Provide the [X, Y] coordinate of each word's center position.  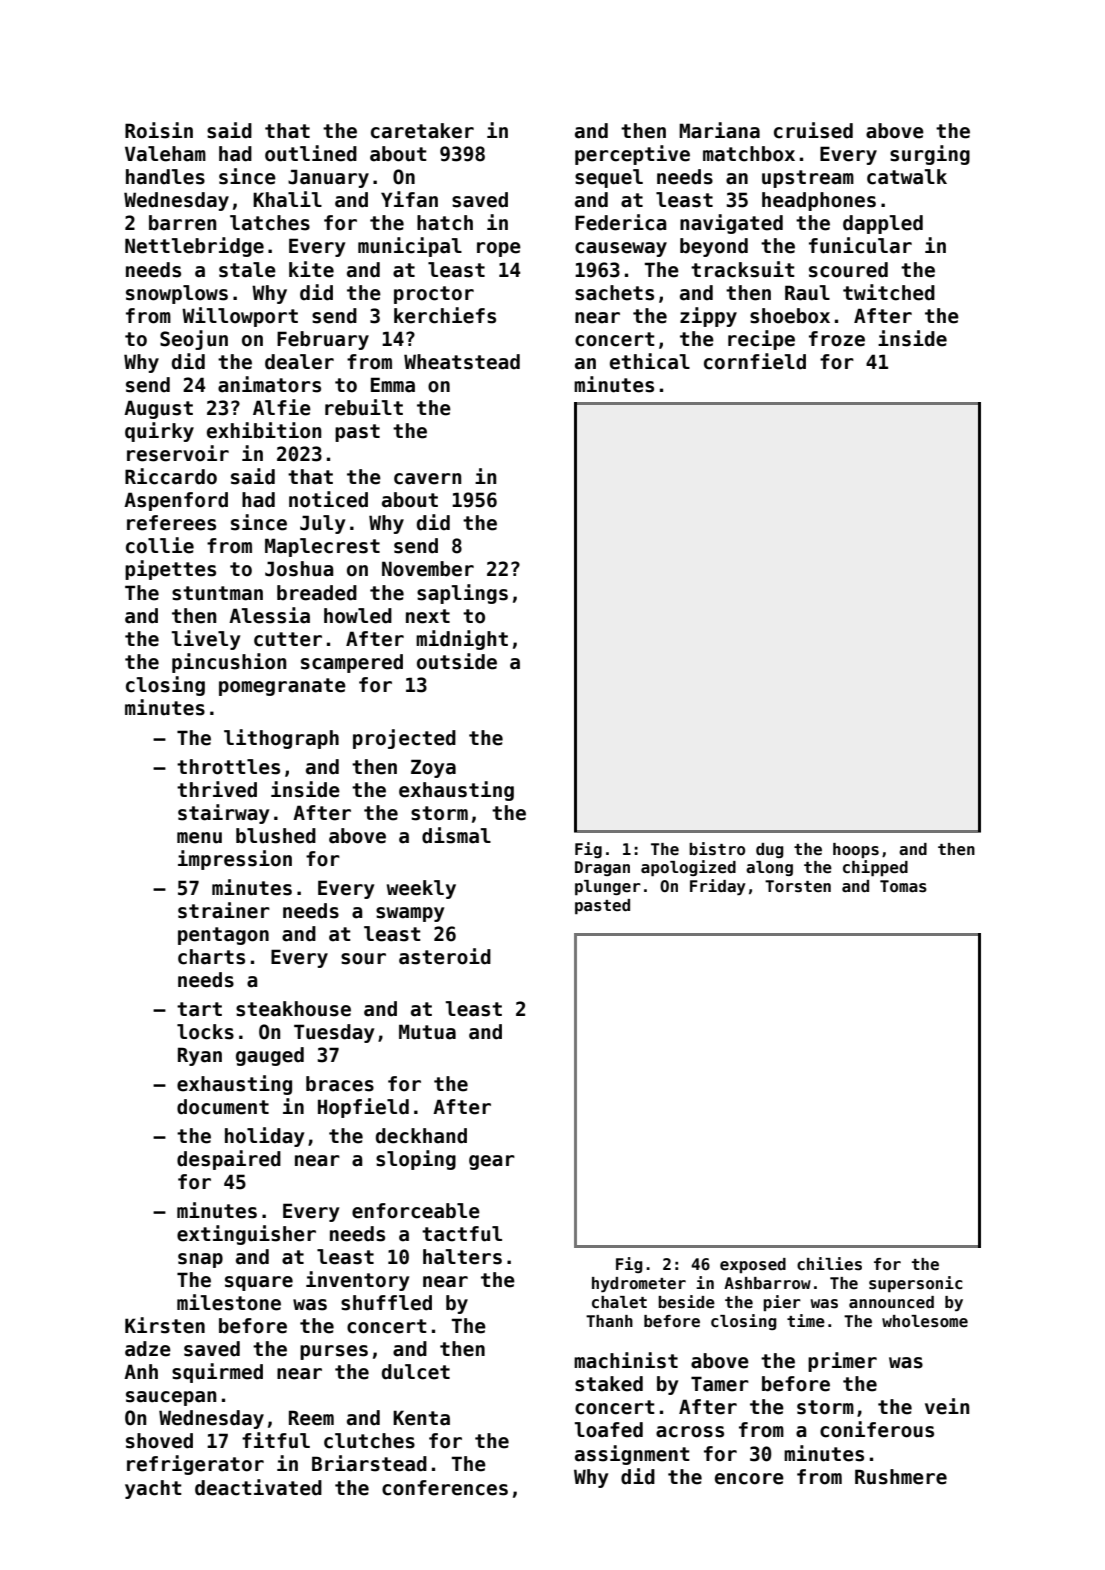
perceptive [632, 155]
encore [749, 1479]
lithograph [281, 739]
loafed [609, 1430]
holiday [264, 1137]
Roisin [159, 130]
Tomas [903, 886]
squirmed [217, 1373]
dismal [456, 835]
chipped [875, 868]
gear [492, 1162]
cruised [813, 130]
